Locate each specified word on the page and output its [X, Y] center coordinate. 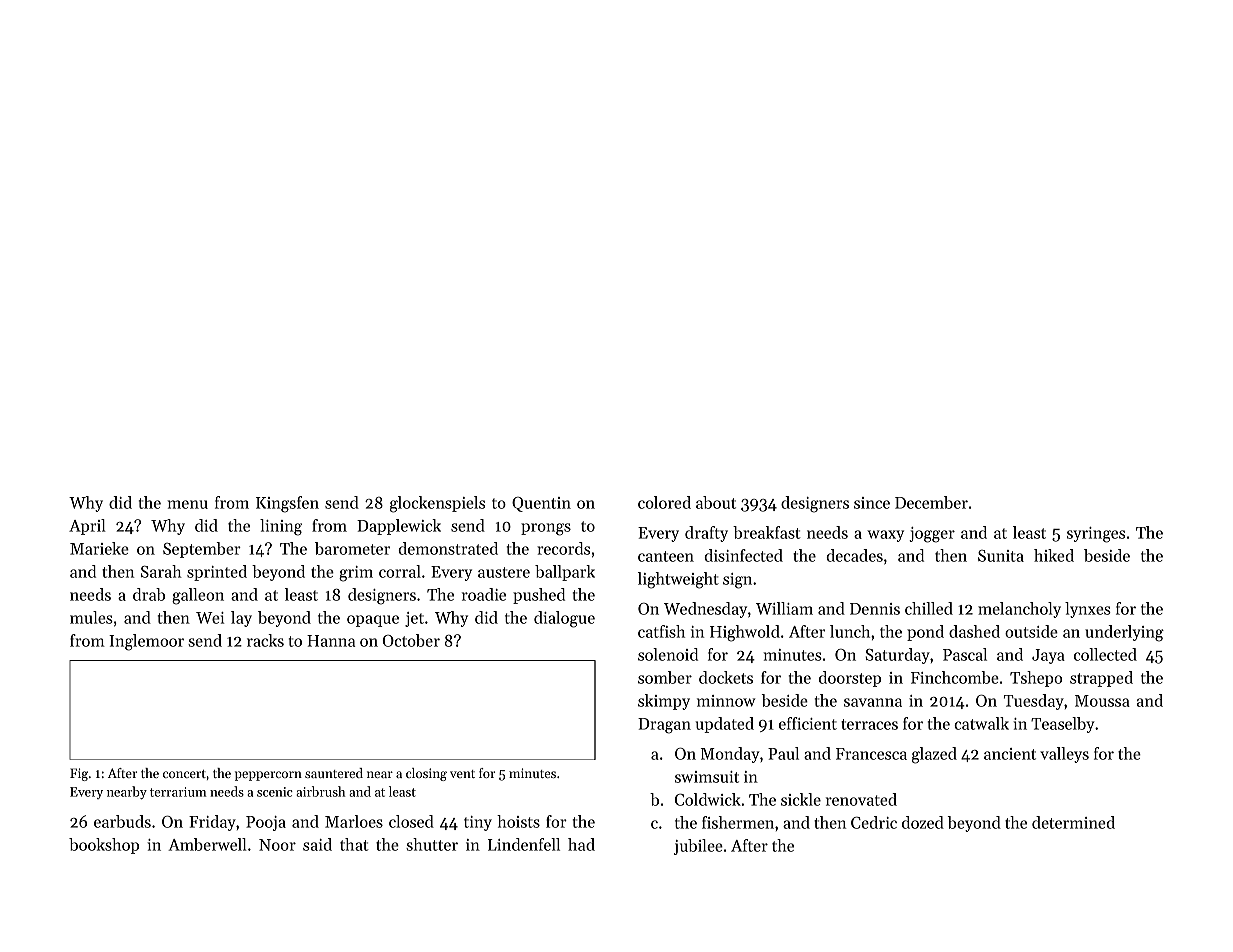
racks [265, 640]
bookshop [104, 846]
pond [925, 633]
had [581, 844]
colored [664, 502]
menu [187, 504]
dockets [726, 677]
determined [1073, 822]
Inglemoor [146, 642]
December [931, 502]
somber [665, 677]
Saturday [898, 656]
